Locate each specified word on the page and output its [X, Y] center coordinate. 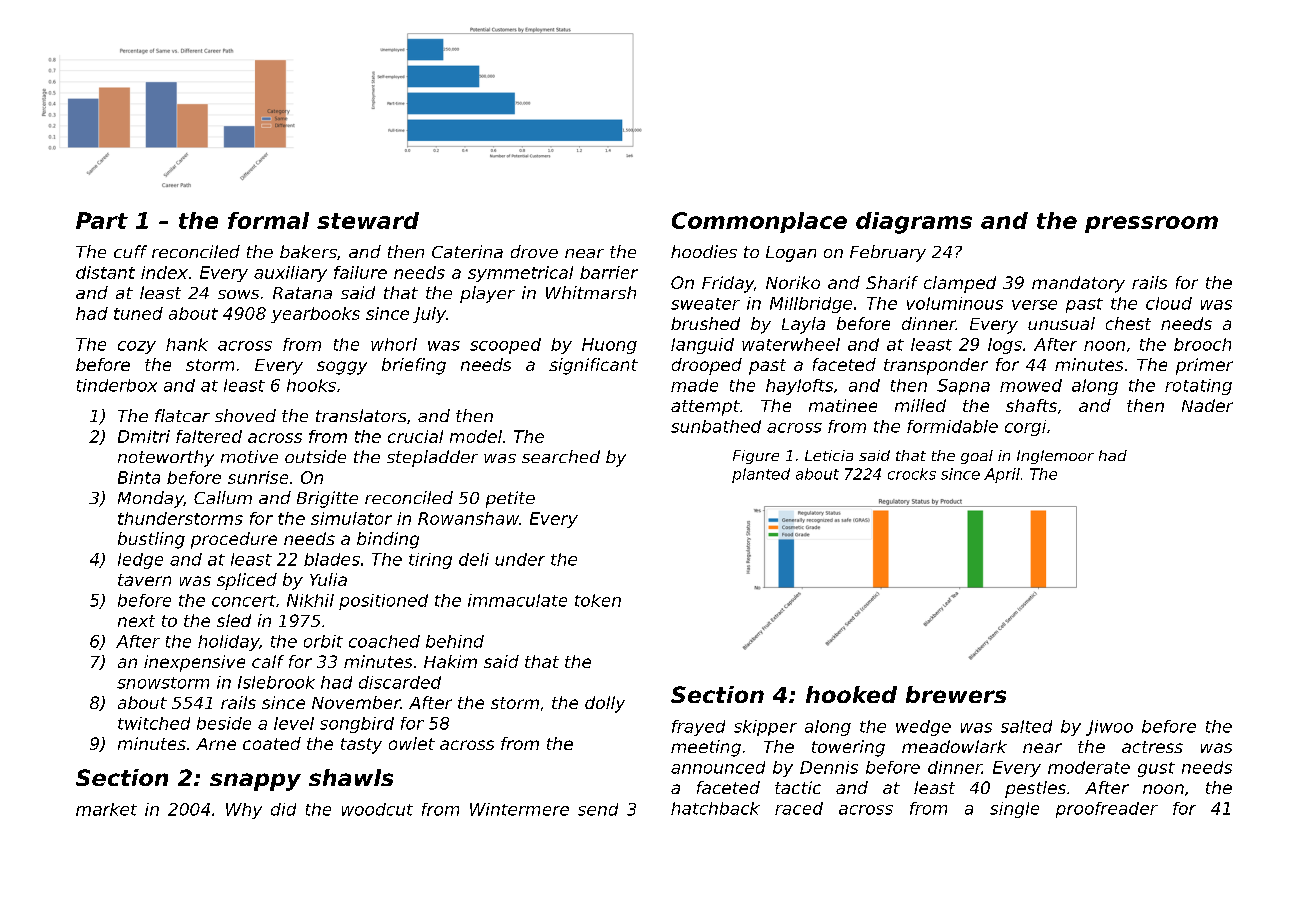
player [487, 294]
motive [249, 456]
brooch [1202, 344]
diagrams [914, 223]
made [694, 385]
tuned [138, 313]
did [283, 809]
